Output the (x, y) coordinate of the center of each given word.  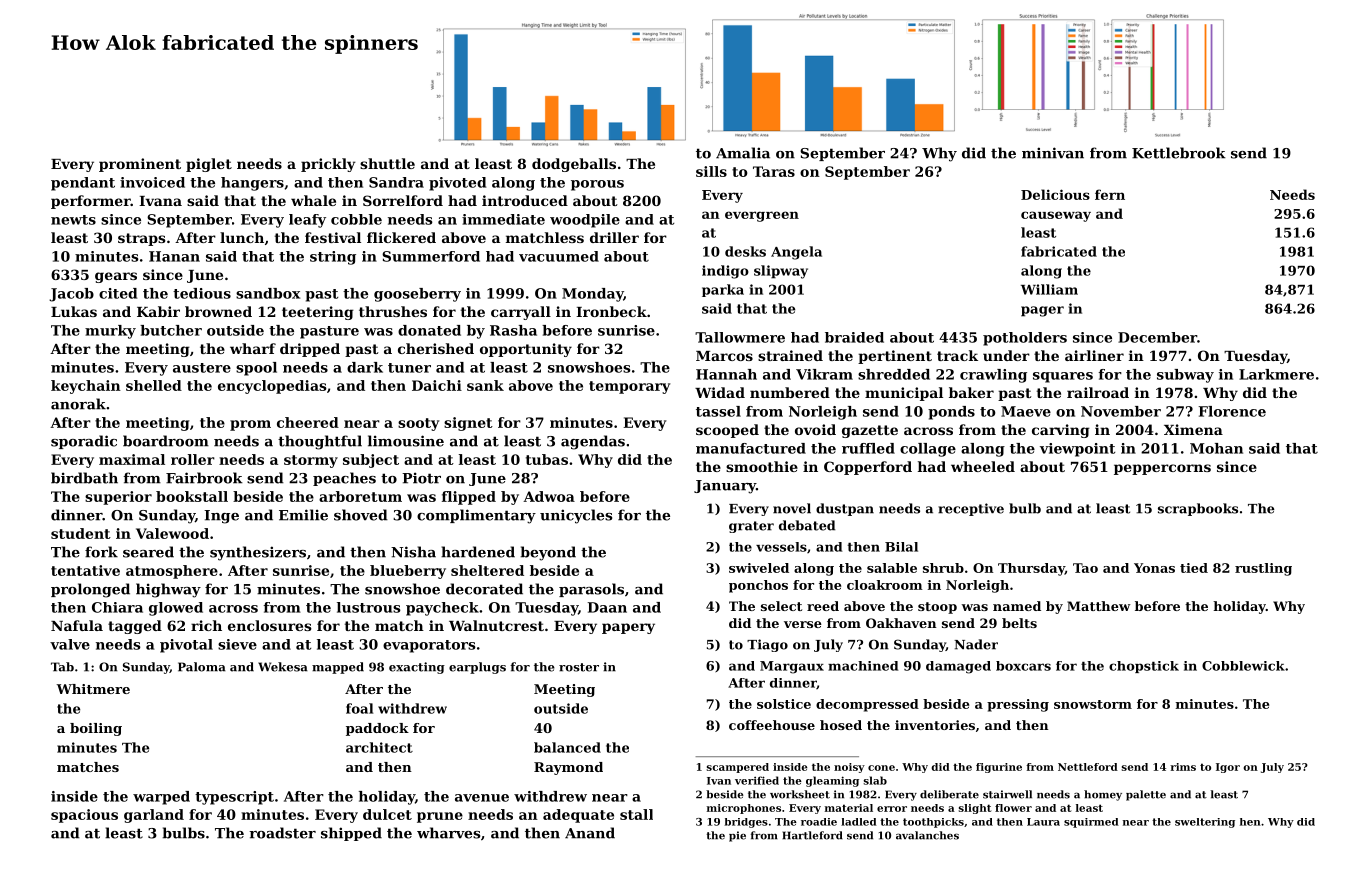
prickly (328, 165)
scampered (738, 768)
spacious (84, 816)
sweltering (1205, 823)
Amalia (743, 153)
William (1049, 289)
